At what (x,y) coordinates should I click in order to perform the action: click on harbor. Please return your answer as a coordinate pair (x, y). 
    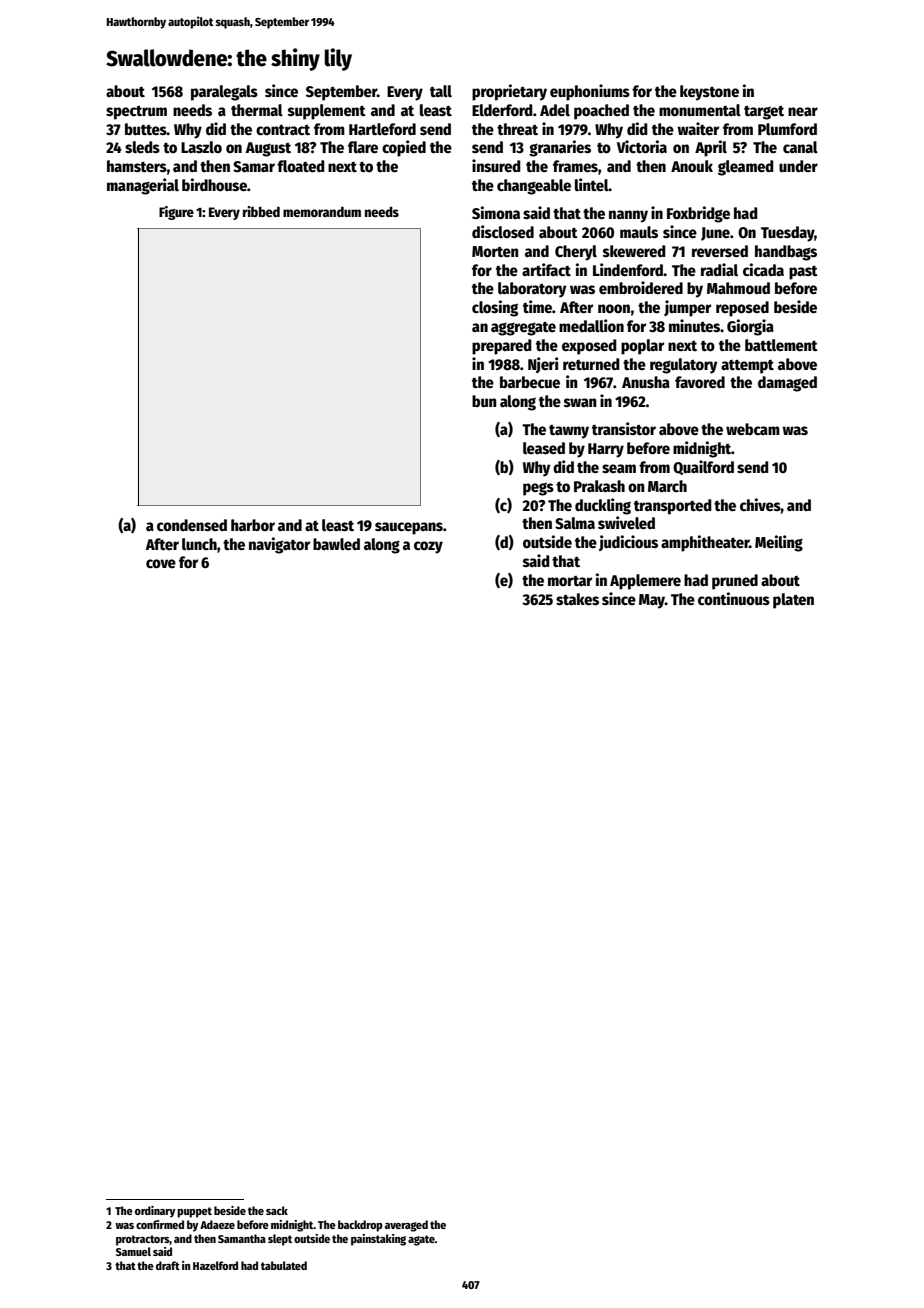
    Looking at the image, I should click on (253, 525).
